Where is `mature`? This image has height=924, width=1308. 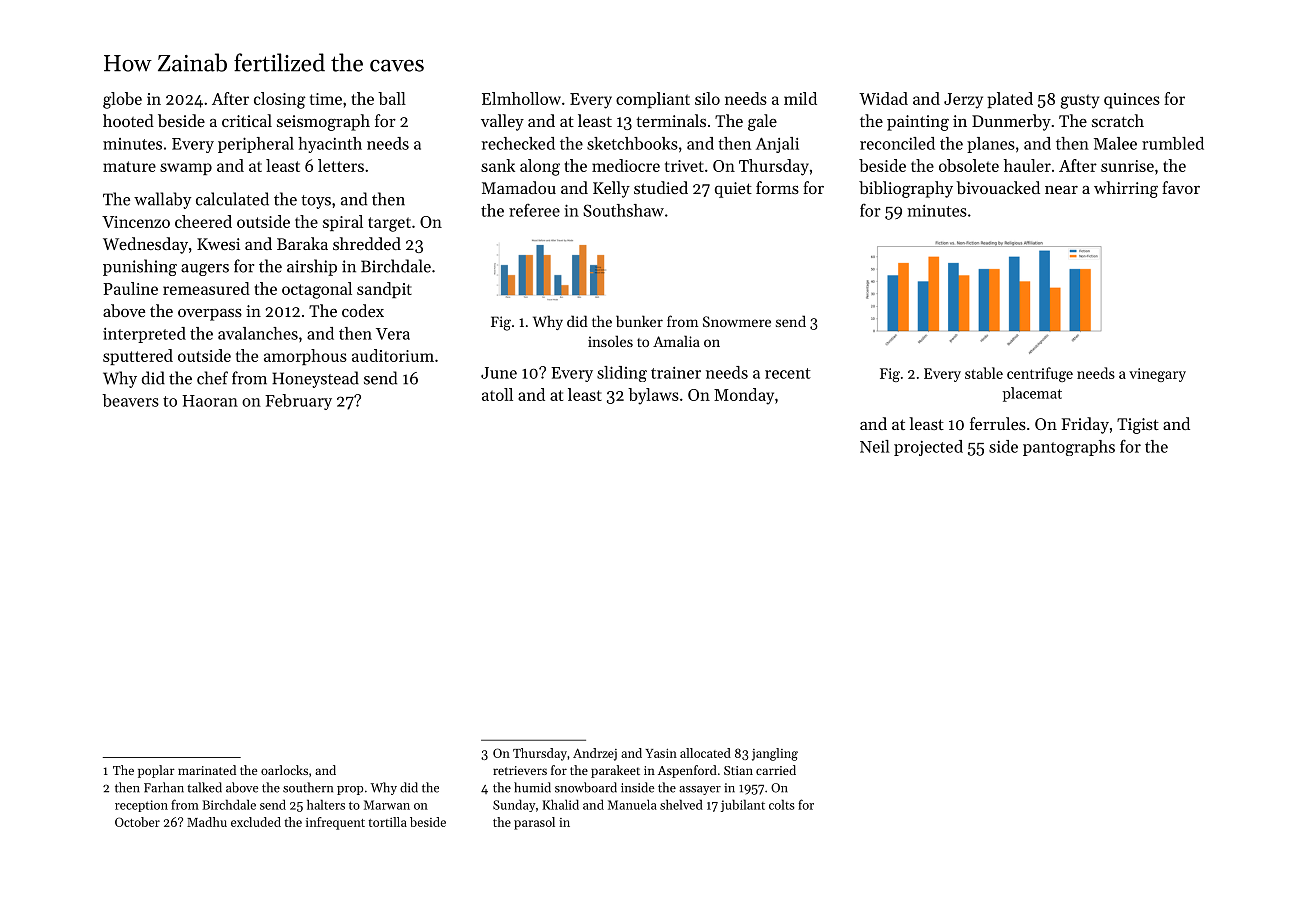 mature is located at coordinates (129, 166).
